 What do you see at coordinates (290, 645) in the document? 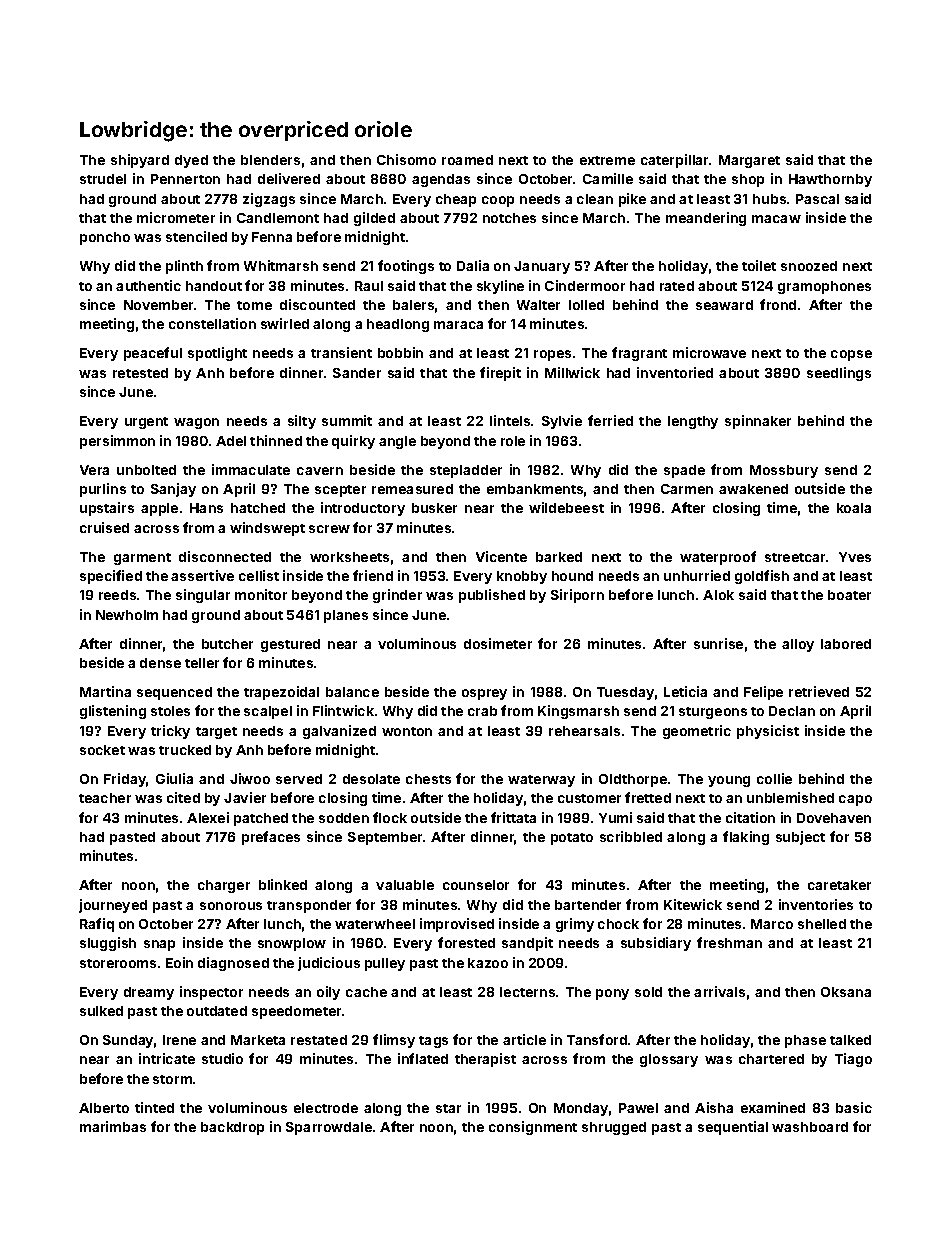
I see `gestured` at bounding box center [290, 645].
